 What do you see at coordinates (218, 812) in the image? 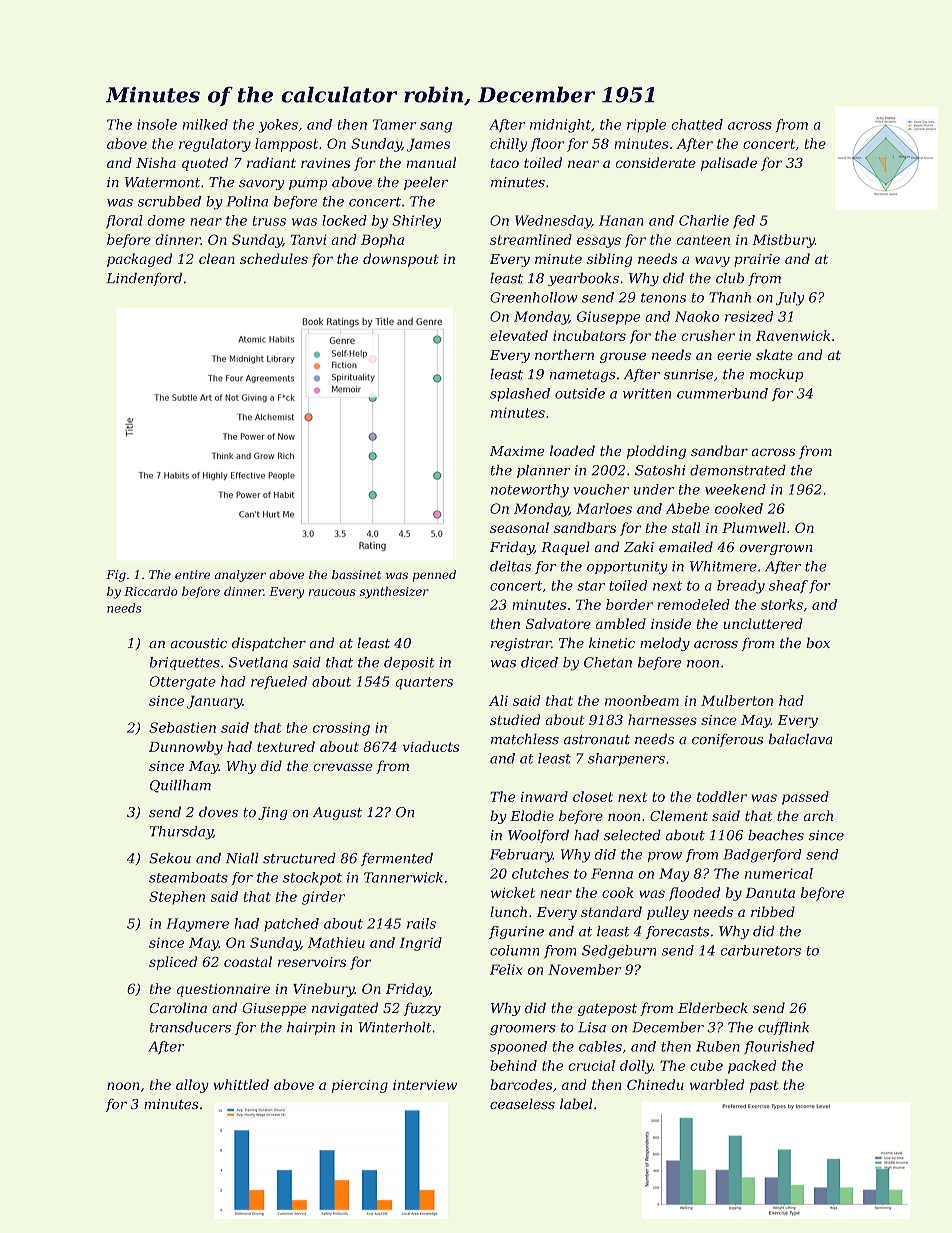
I see `doves` at bounding box center [218, 812].
